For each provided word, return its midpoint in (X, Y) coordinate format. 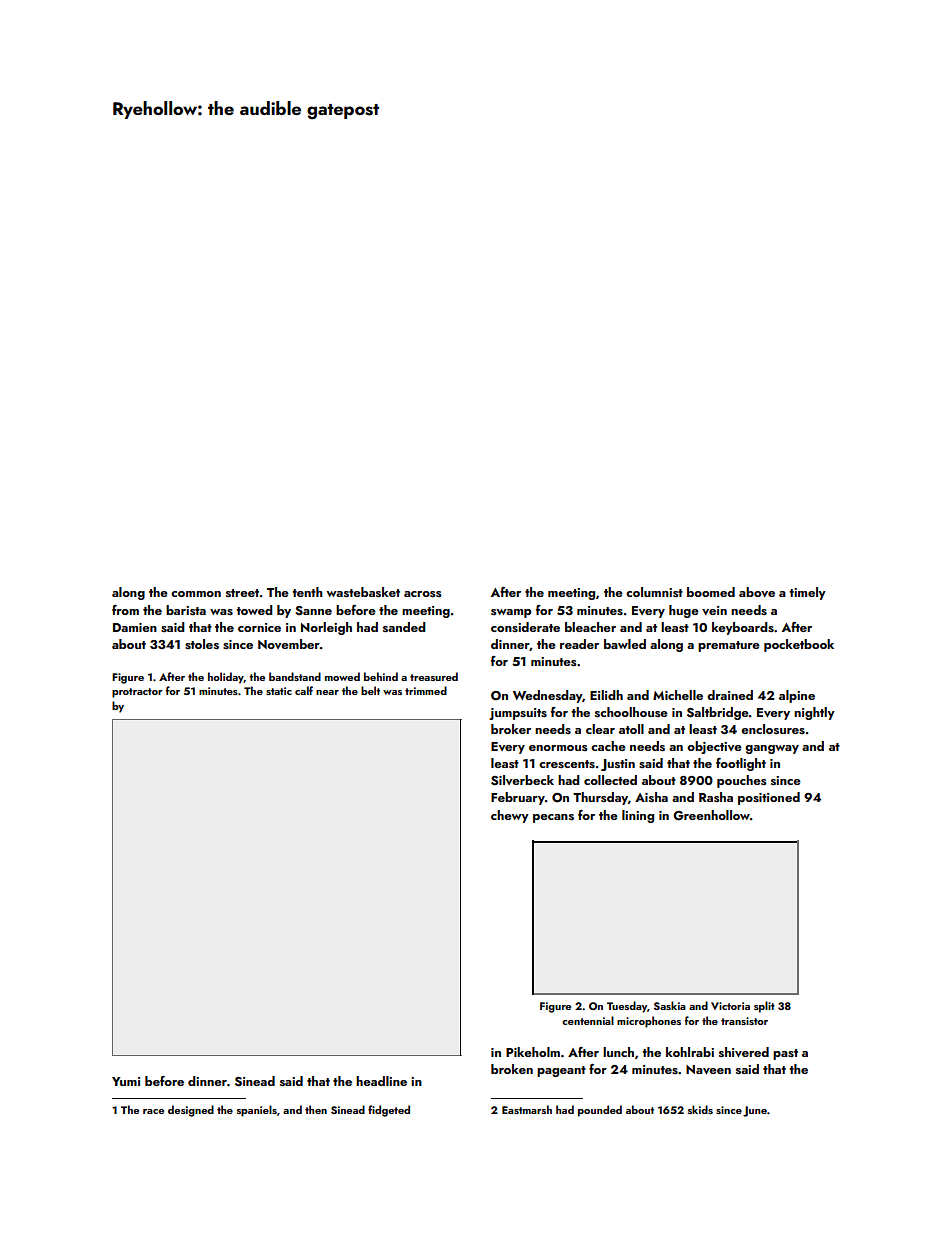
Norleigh (326, 628)
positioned (769, 798)
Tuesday (627, 1007)
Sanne (313, 611)
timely (807, 593)
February (518, 798)
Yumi (126, 1081)
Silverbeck (522, 780)
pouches (742, 781)
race (153, 1111)
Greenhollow (711, 815)
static (279, 691)
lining (638, 816)
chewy (510, 816)
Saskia (670, 1005)
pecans (553, 818)
